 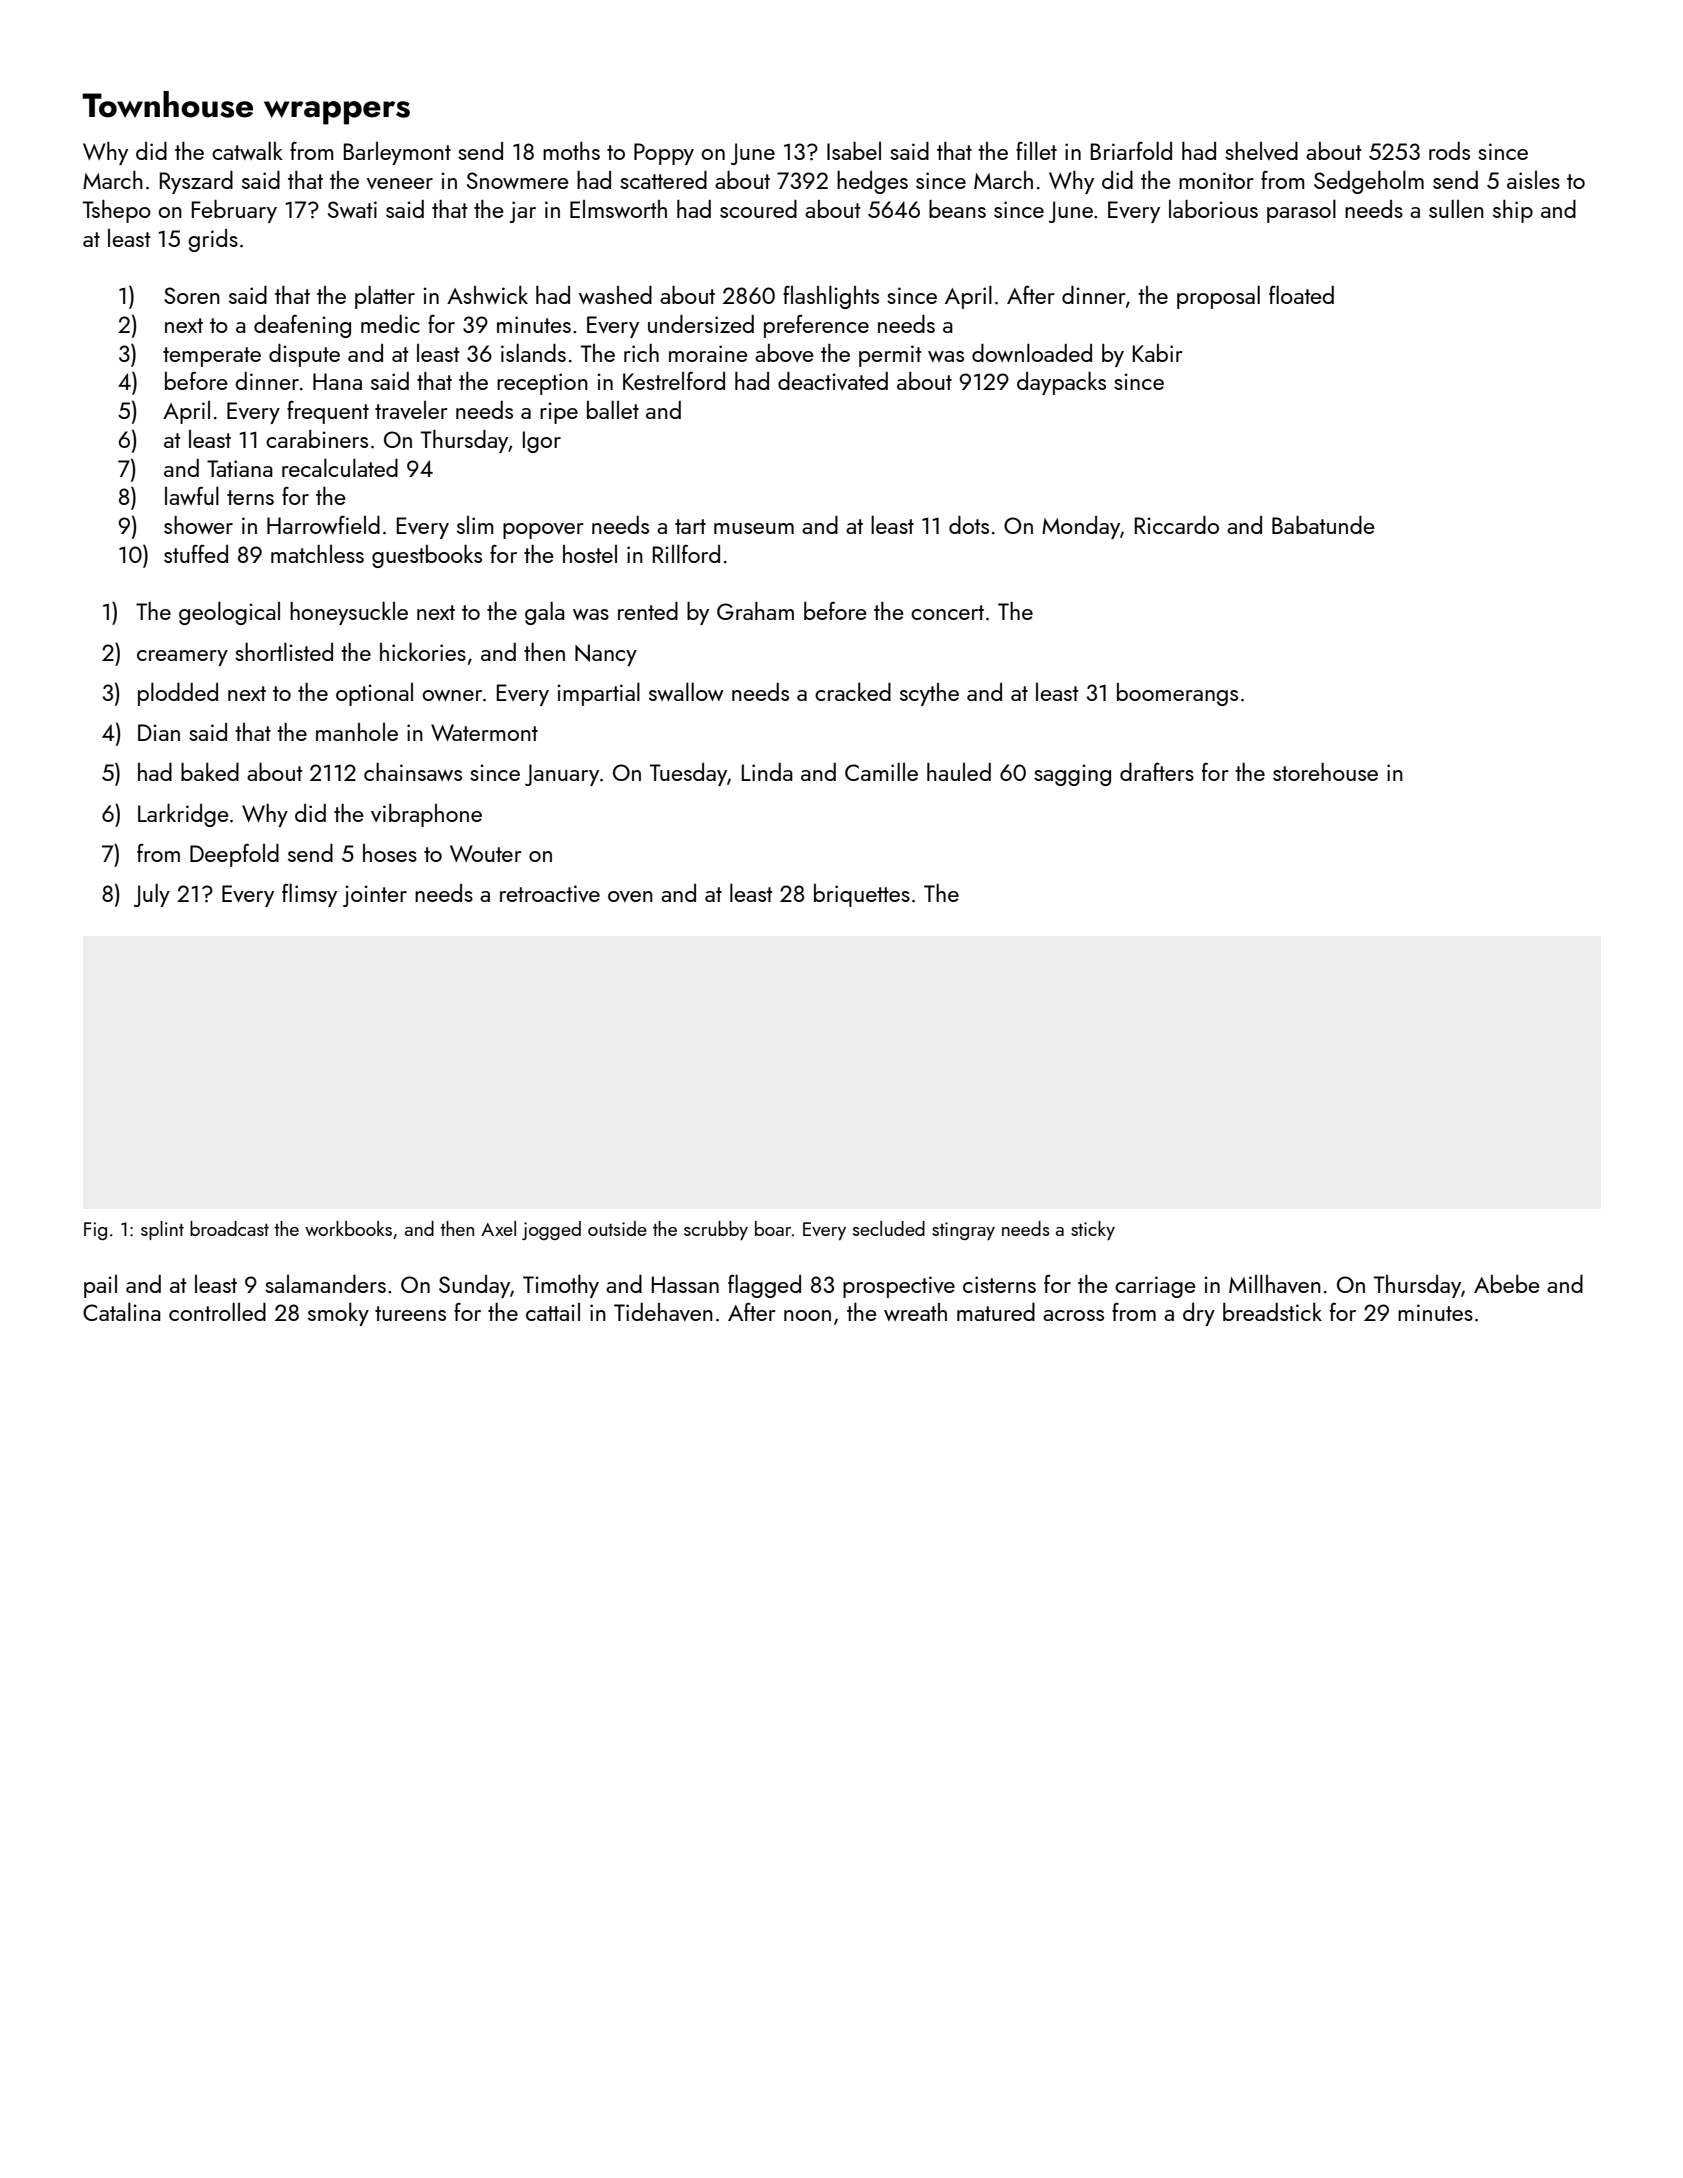 What do you see at coordinates (192, 495) in the document?
I see `lawful` at bounding box center [192, 495].
